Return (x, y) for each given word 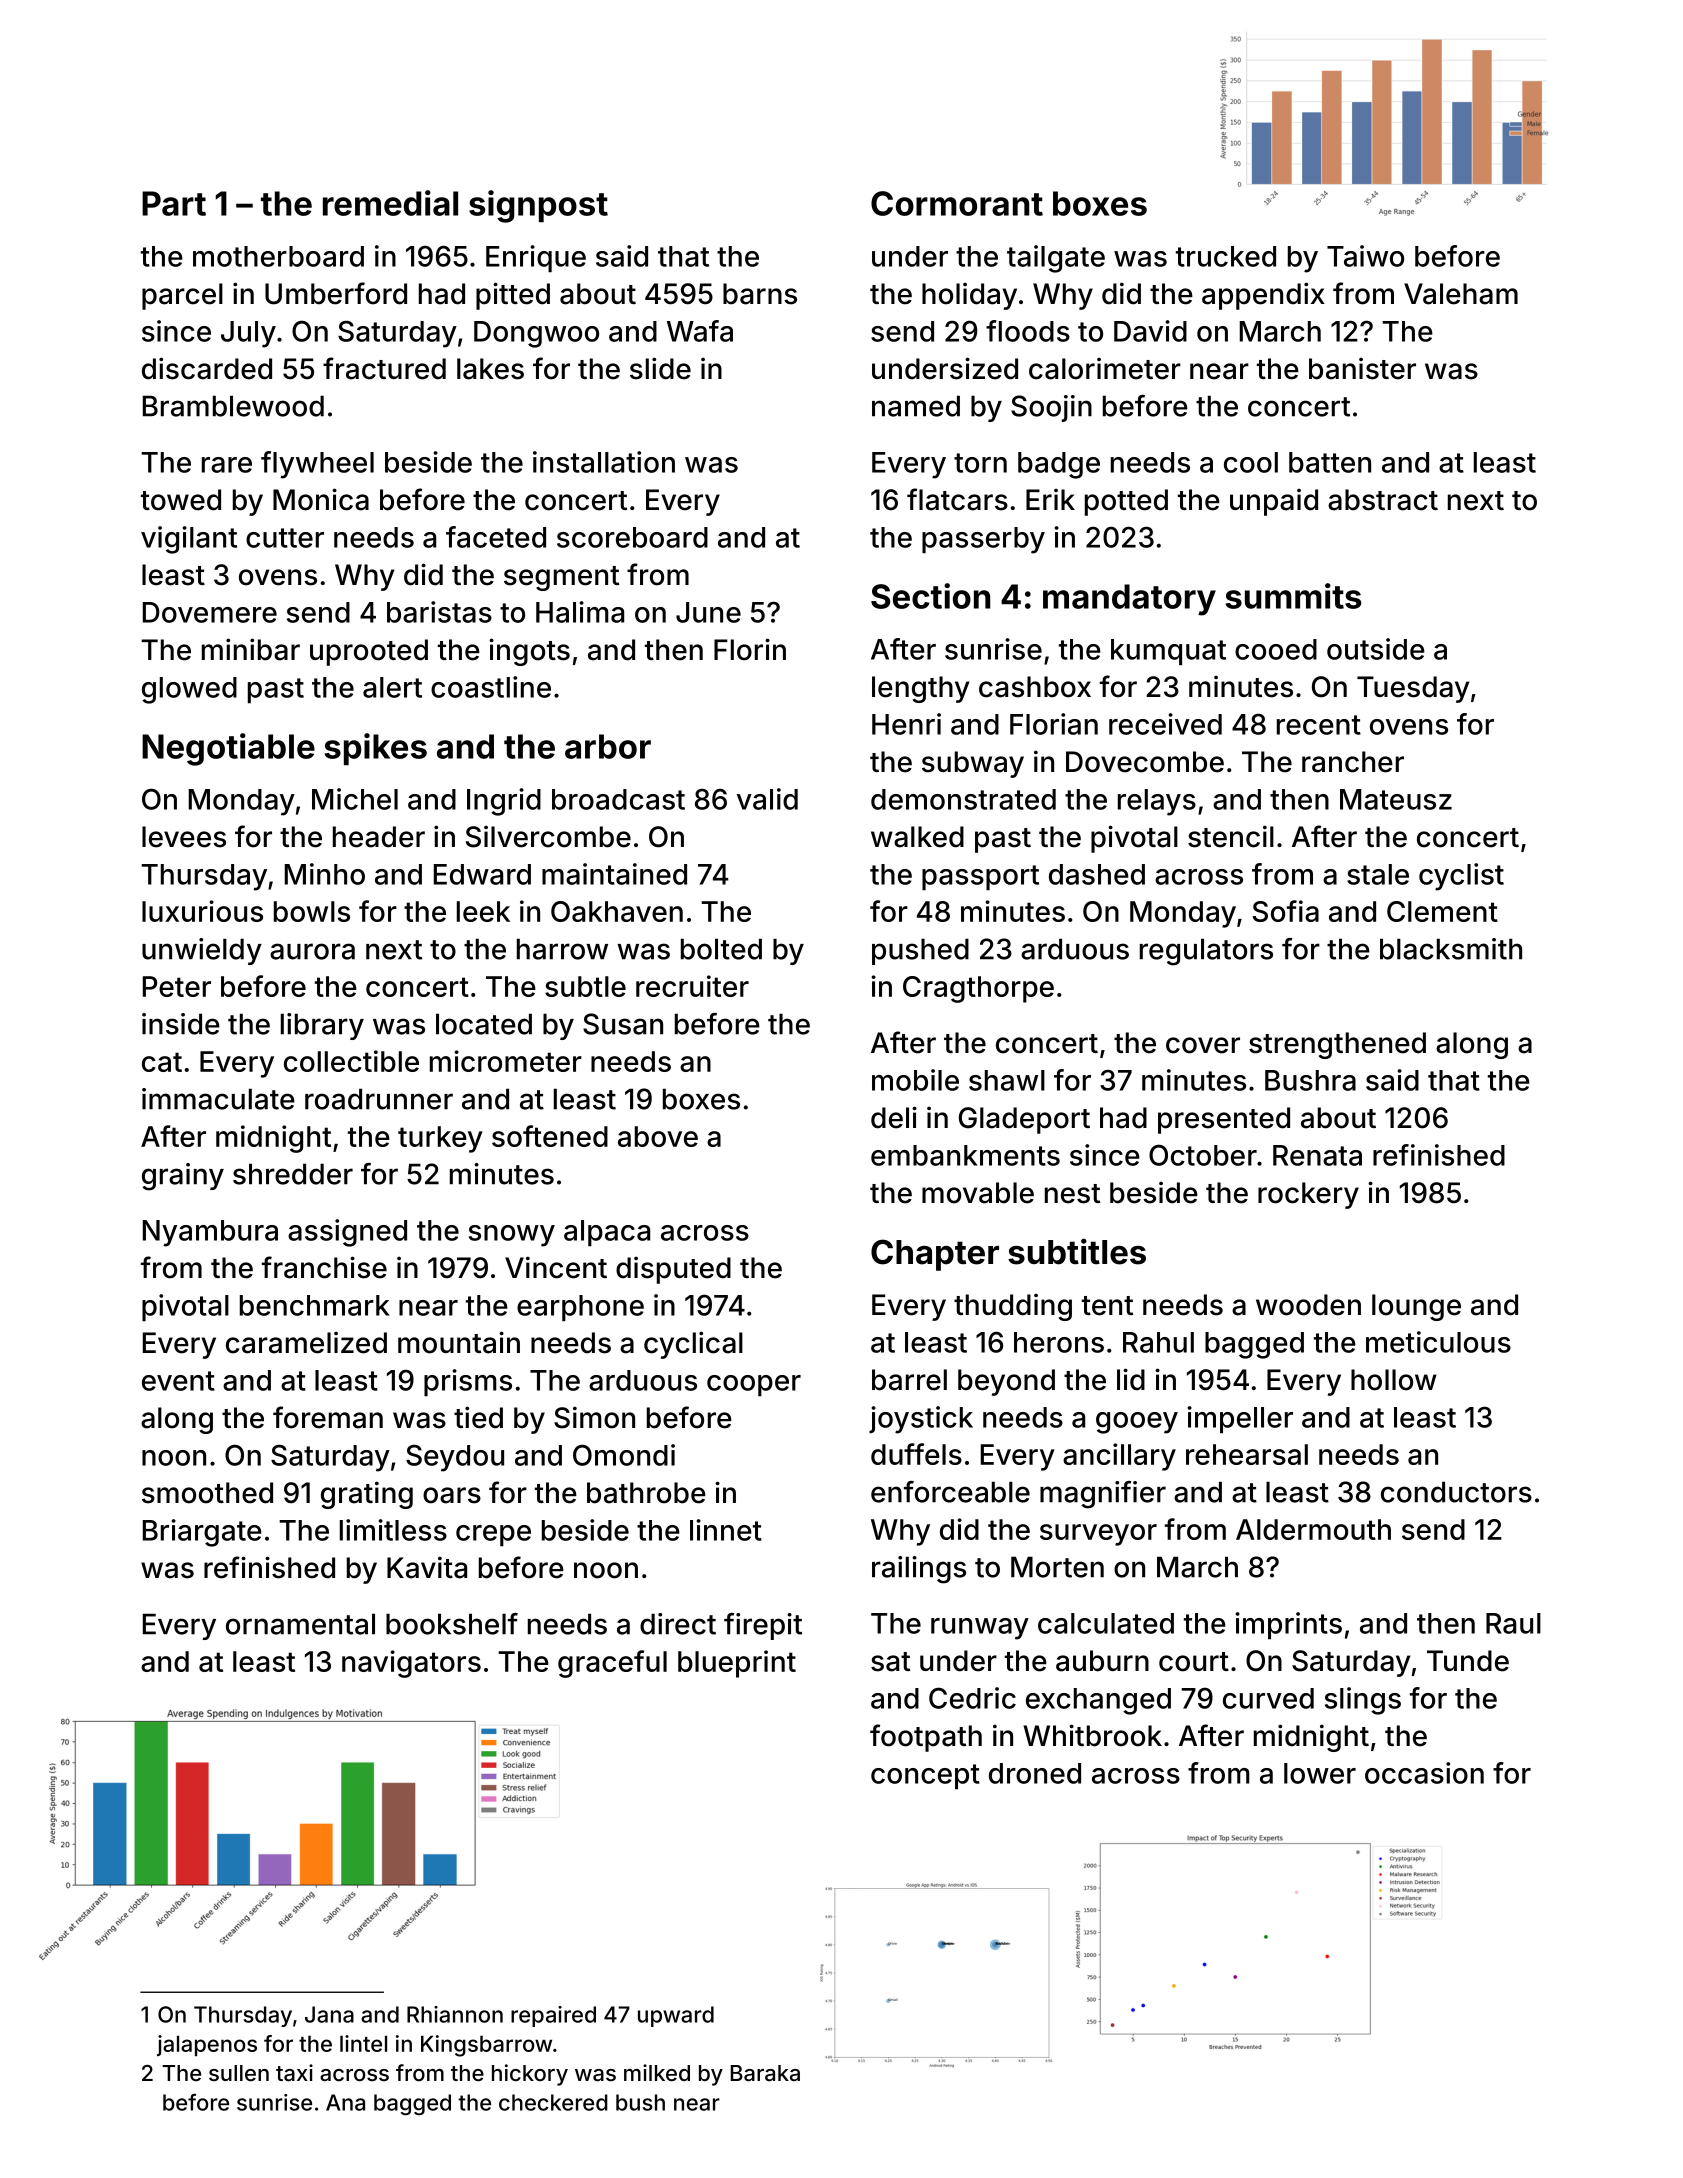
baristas (439, 612)
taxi (294, 2073)
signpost (538, 206)
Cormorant (957, 203)
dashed (1097, 874)
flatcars (957, 499)
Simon (594, 1417)
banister (1362, 368)
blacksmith (1451, 949)
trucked (1226, 256)
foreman (328, 1417)
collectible (351, 1061)
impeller (1240, 1420)
